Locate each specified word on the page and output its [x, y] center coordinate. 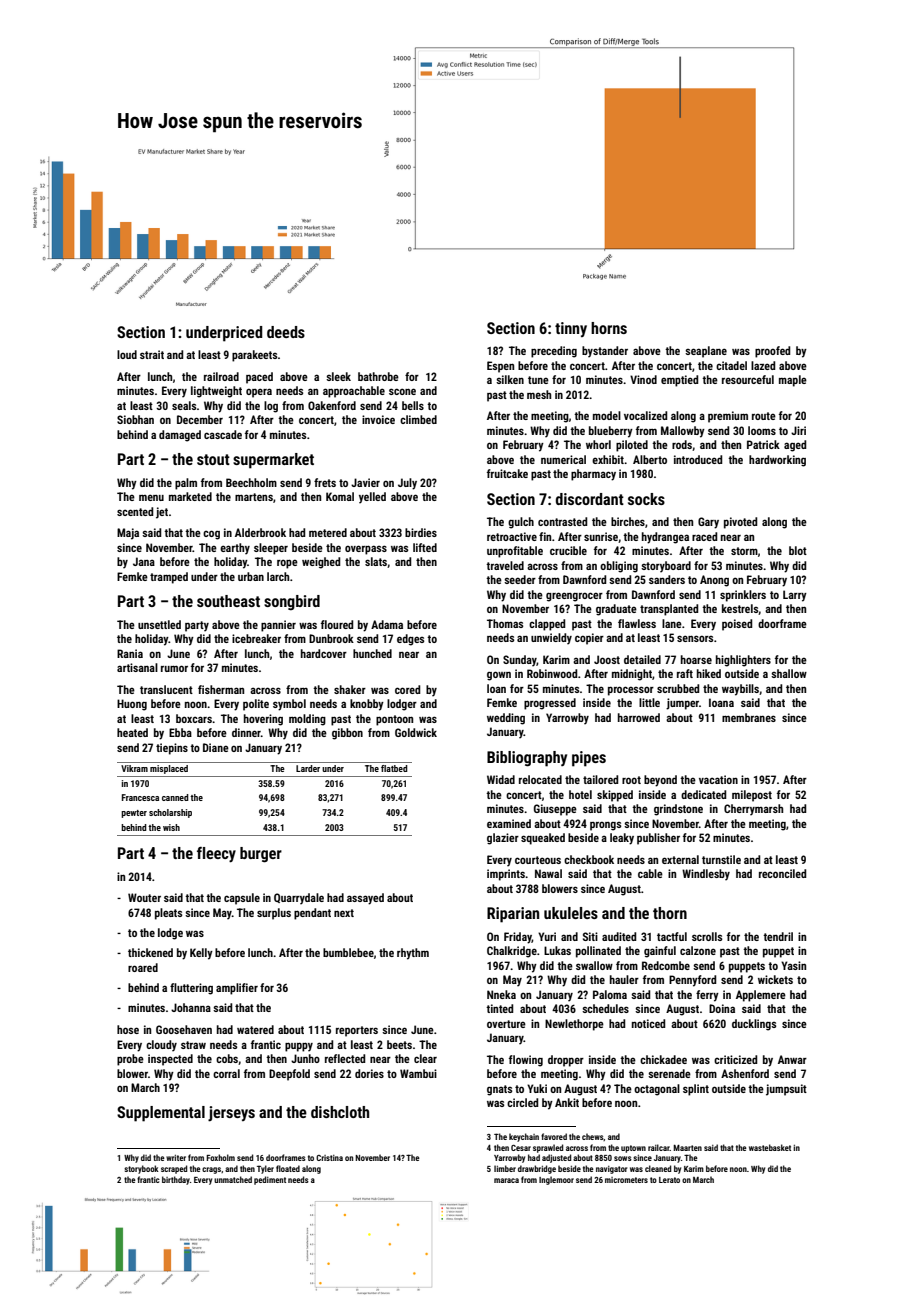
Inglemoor [556, 1180]
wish [171, 827]
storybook [141, 1169]
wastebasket [770, 1147]
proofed [772, 352]
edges [410, 640]
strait [152, 354]
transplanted [669, 610]
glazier [503, 839]
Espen [500, 367]
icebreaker [256, 638]
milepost [752, 796]
